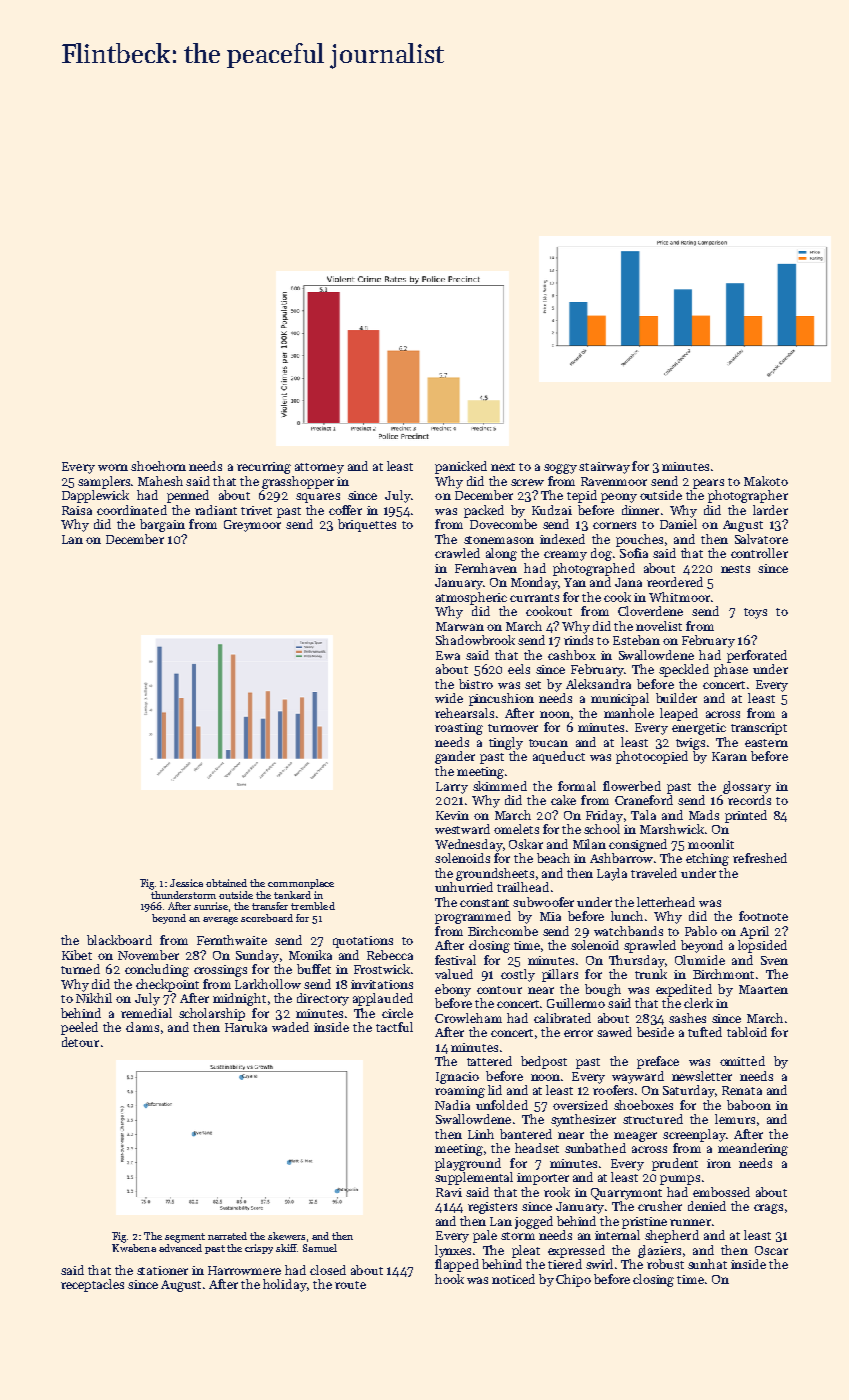  What do you see at coordinates (653, 1119) in the screenshot?
I see `structured` at bounding box center [653, 1119].
